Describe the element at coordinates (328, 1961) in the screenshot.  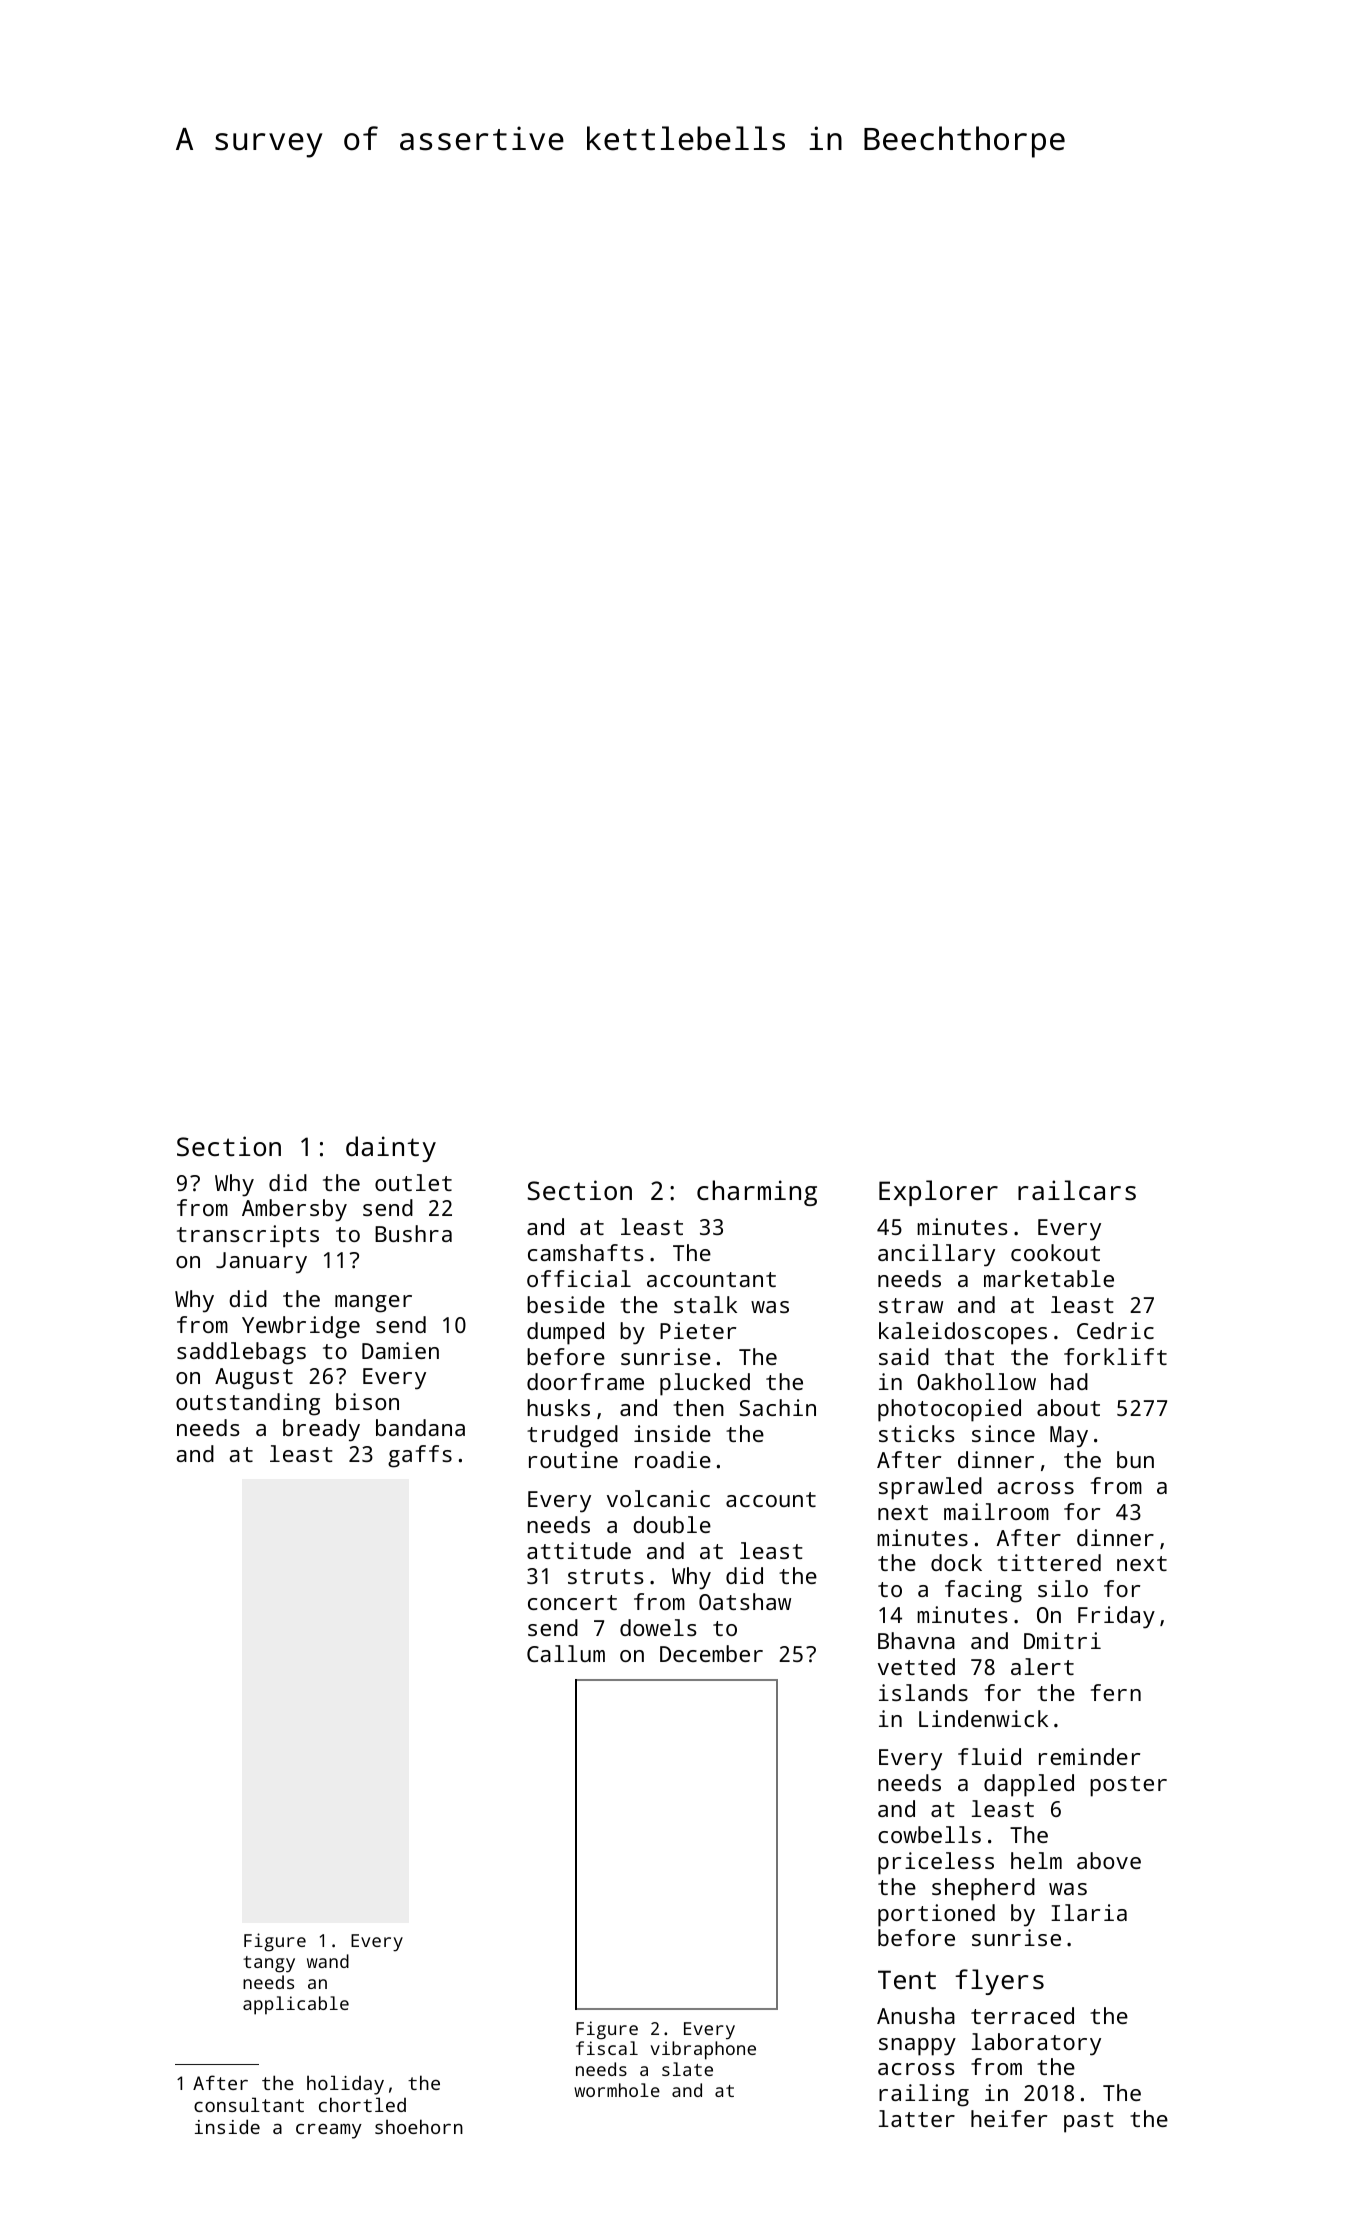
I see `wand` at that location.
